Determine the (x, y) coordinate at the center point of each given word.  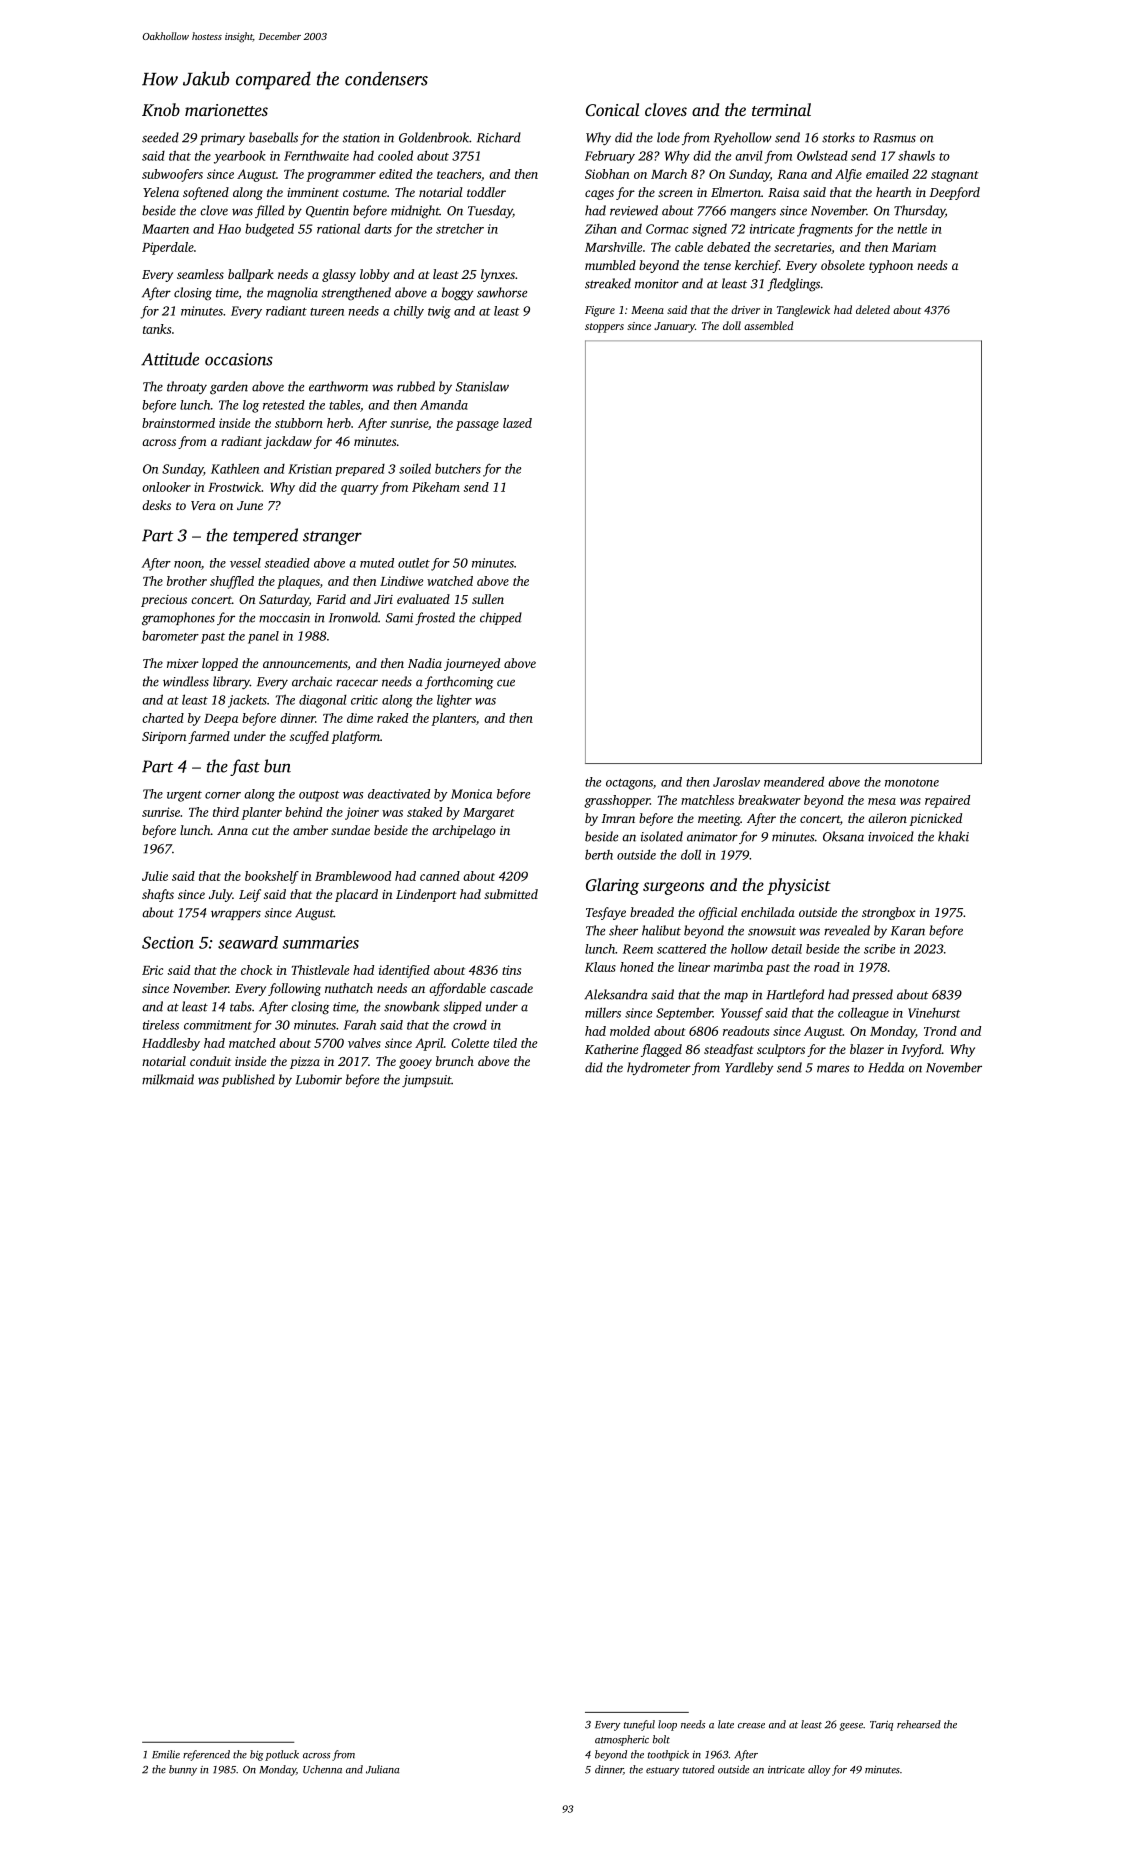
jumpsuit (426, 1081)
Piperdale (168, 248)
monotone (912, 783)
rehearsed (919, 1724)
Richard (499, 137)
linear (694, 967)
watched (450, 581)
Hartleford (795, 995)
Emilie (166, 1754)
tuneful (639, 1725)
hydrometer (659, 1068)
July (220, 895)
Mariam (914, 247)
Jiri (383, 599)
